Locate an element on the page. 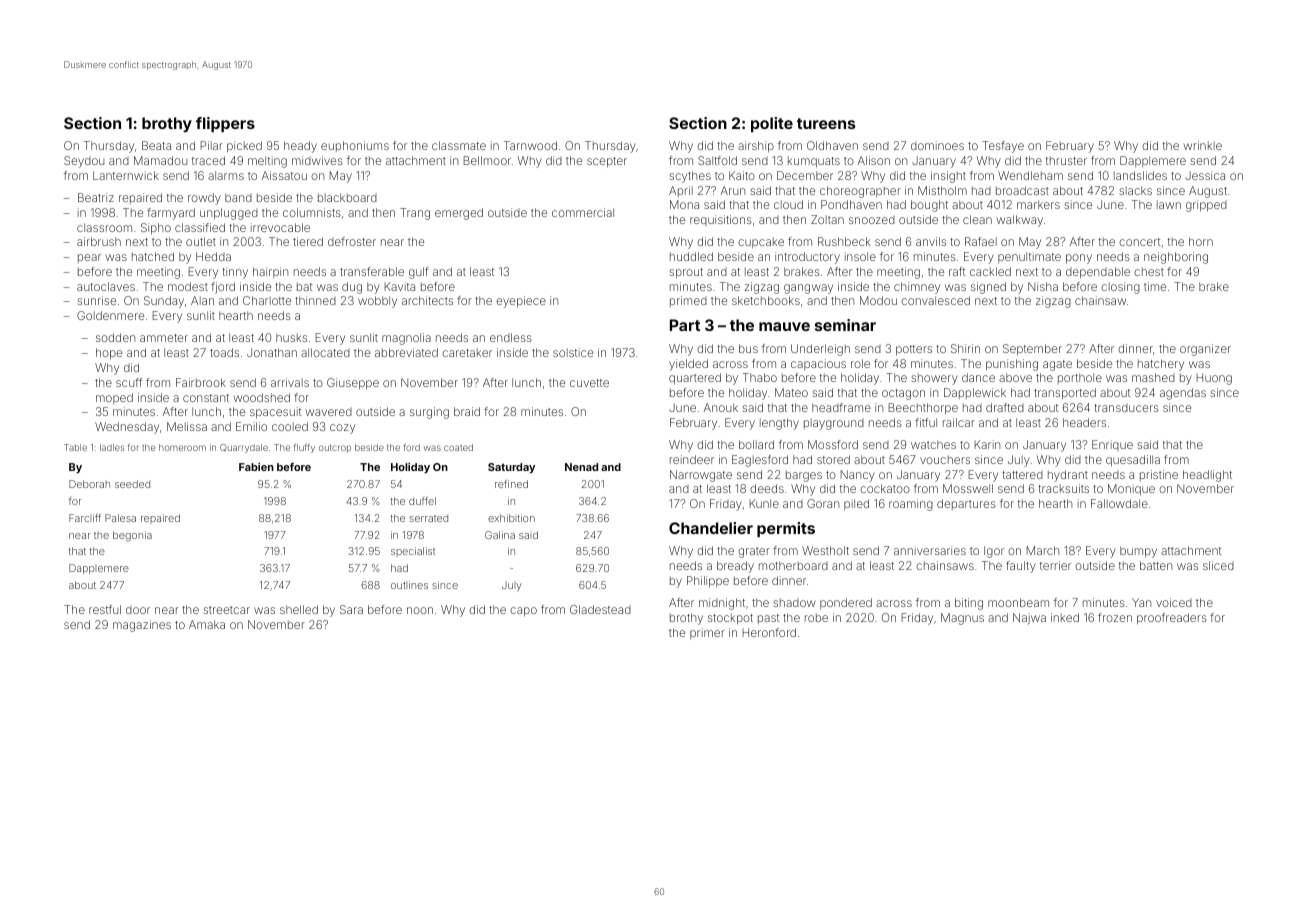  scepter is located at coordinates (607, 162).
